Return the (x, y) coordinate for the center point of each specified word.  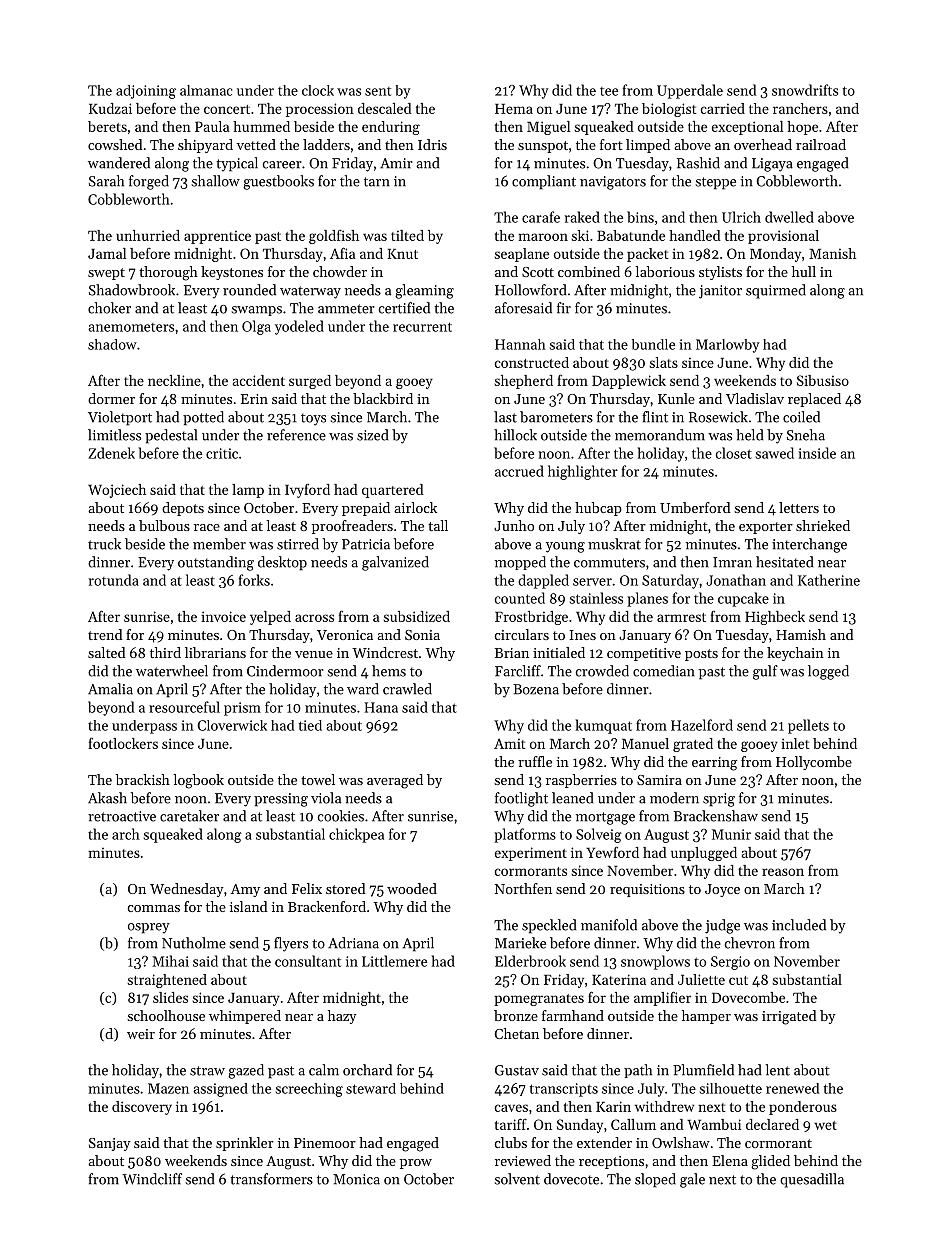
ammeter (346, 309)
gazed (246, 1071)
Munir (731, 834)
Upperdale (690, 91)
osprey (149, 928)
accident (259, 380)
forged (149, 182)
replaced (814, 400)
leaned (572, 798)
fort (611, 144)
